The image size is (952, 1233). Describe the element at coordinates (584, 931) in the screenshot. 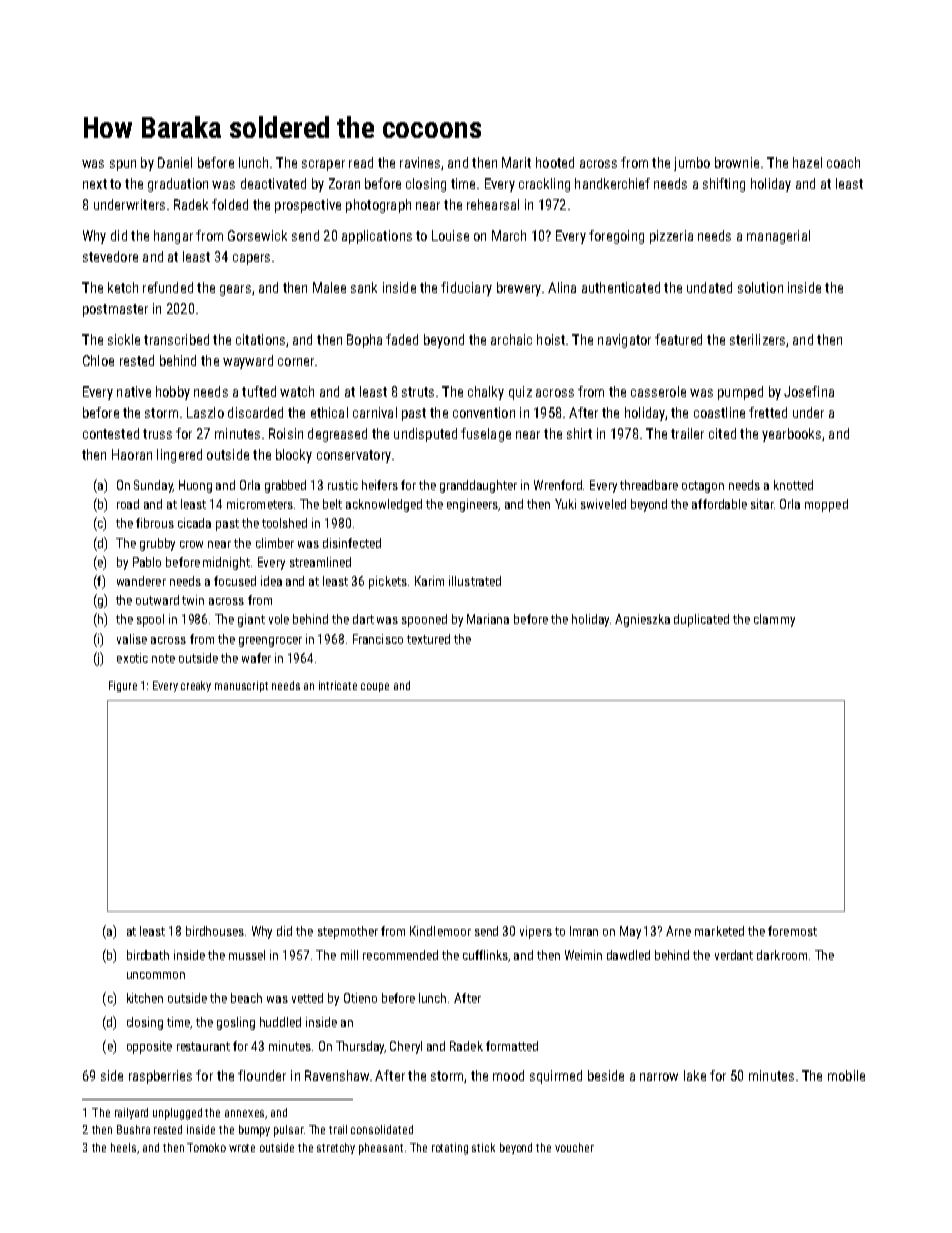

I see `Imran` at that location.
